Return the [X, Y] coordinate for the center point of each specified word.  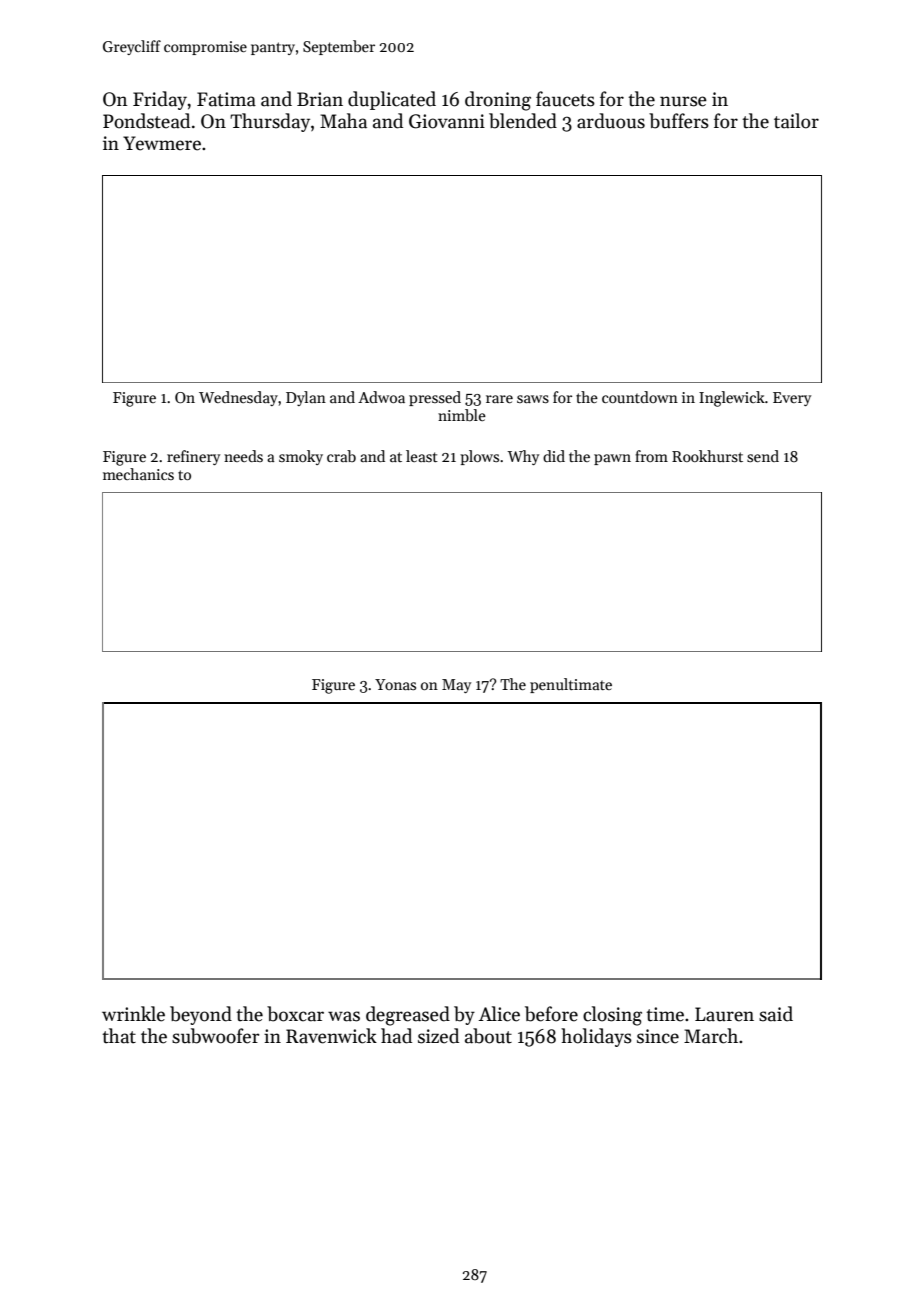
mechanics [138, 474]
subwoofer [216, 1036]
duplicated [392, 100]
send [763, 456]
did [554, 456]
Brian [320, 99]
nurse [683, 101]
